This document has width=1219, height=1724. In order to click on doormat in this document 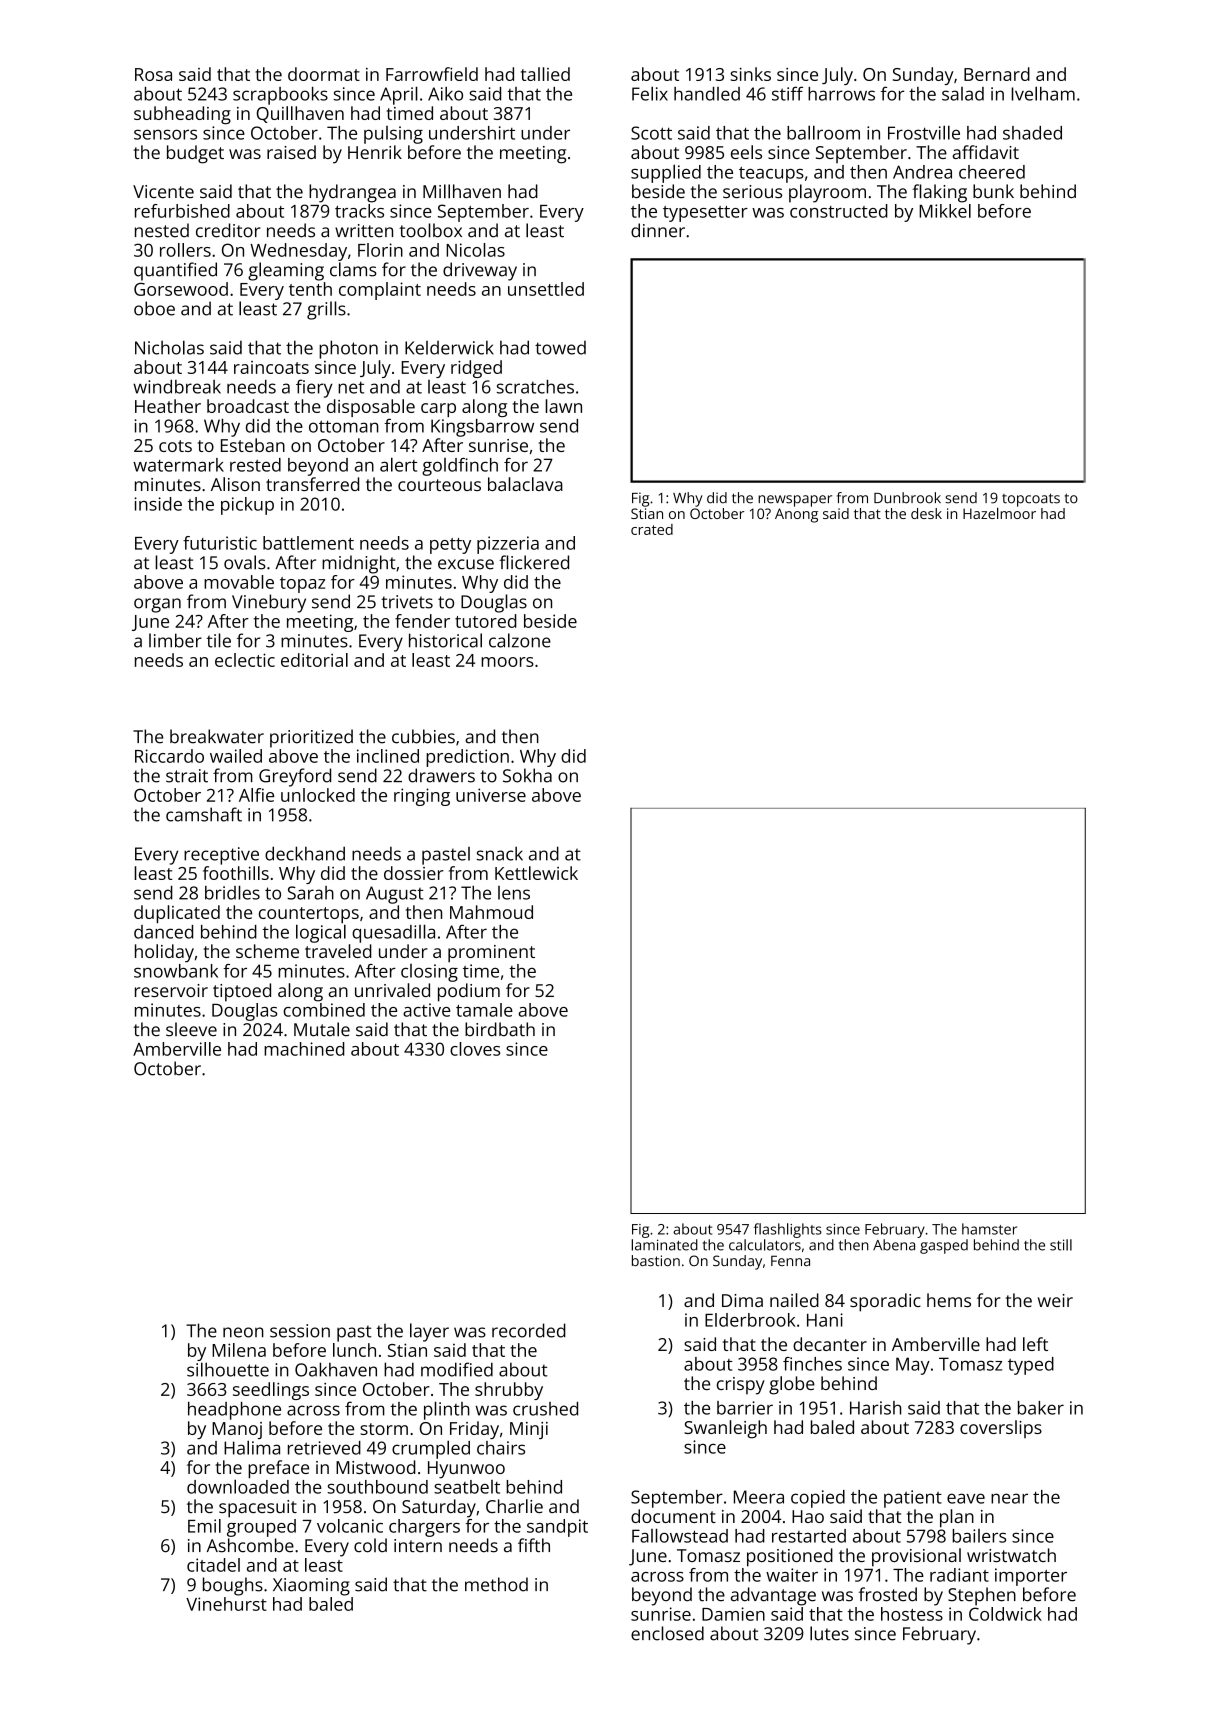, I will do `click(324, 74)`.
